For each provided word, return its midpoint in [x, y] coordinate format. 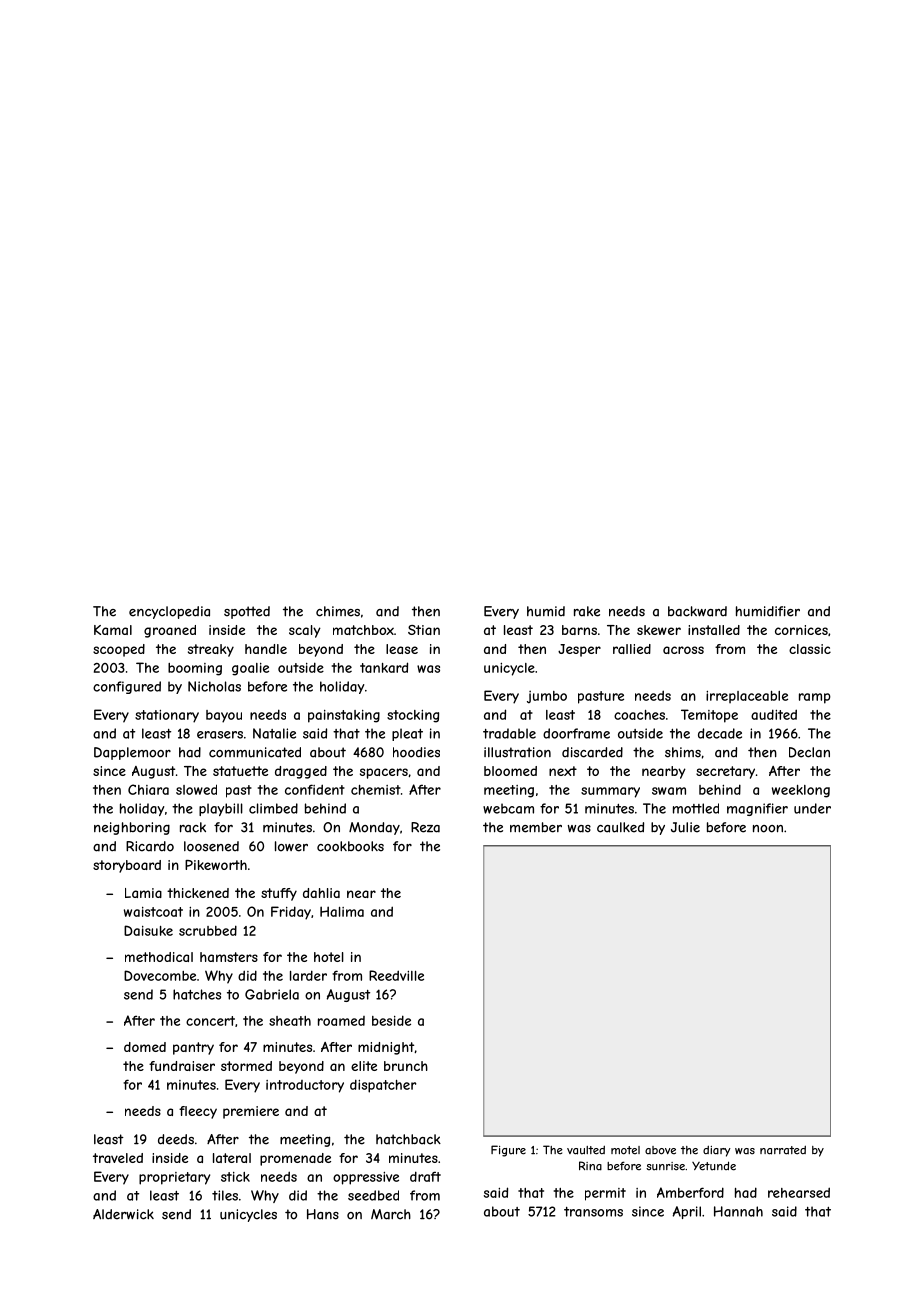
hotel [329, 957]
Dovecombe [160, 975]
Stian [424, 630]
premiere [251, 1112]
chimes [338, 611]
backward [697, 611]
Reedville [396, 975]
